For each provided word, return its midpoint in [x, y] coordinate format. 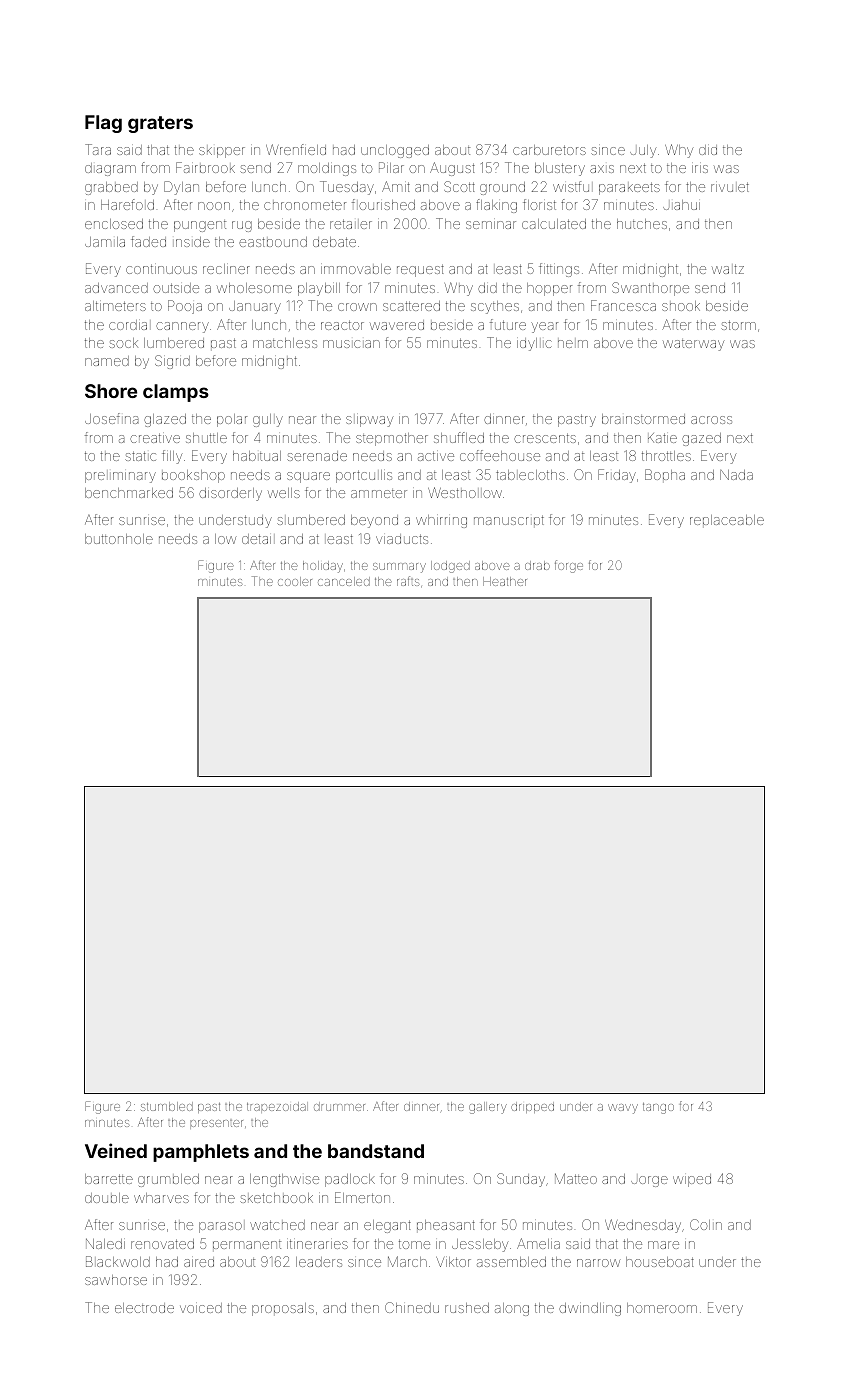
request [420, 270]
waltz [728, 269]
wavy [623, 1109]
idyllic [534, 344]
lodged [450, 567]
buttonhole [119, 539]
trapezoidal [277, 1107]
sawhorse [116, 1280]
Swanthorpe [650, 289]
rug [242, 226]
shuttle [206, 438]
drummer [339, 1106]
